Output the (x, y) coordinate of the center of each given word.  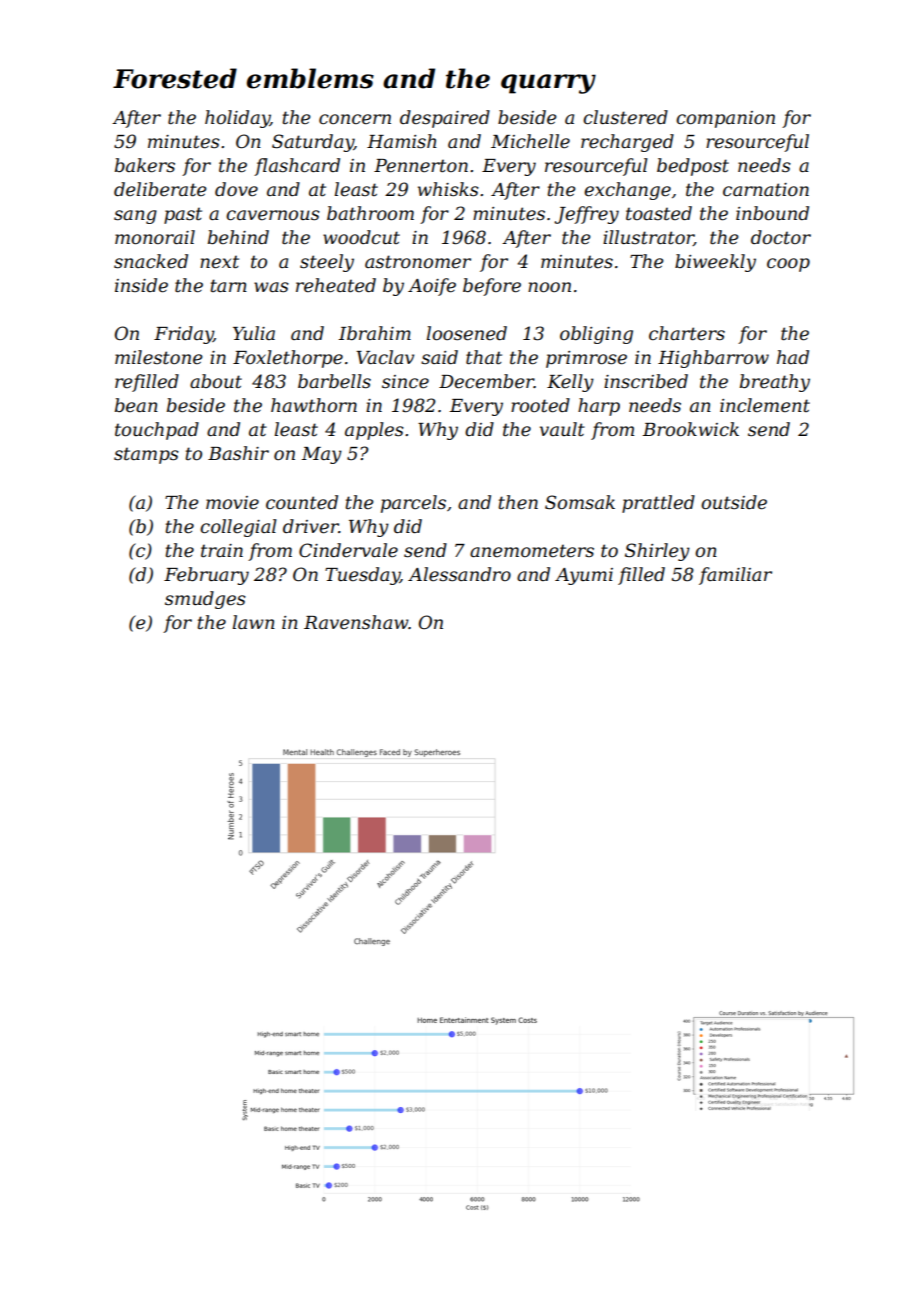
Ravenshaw (356, 622)
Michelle (530, 141)
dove (236, 189)
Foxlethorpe (288, 359)
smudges (205, 600)
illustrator (648, 238)
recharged (627, 143)
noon (549, 287)
